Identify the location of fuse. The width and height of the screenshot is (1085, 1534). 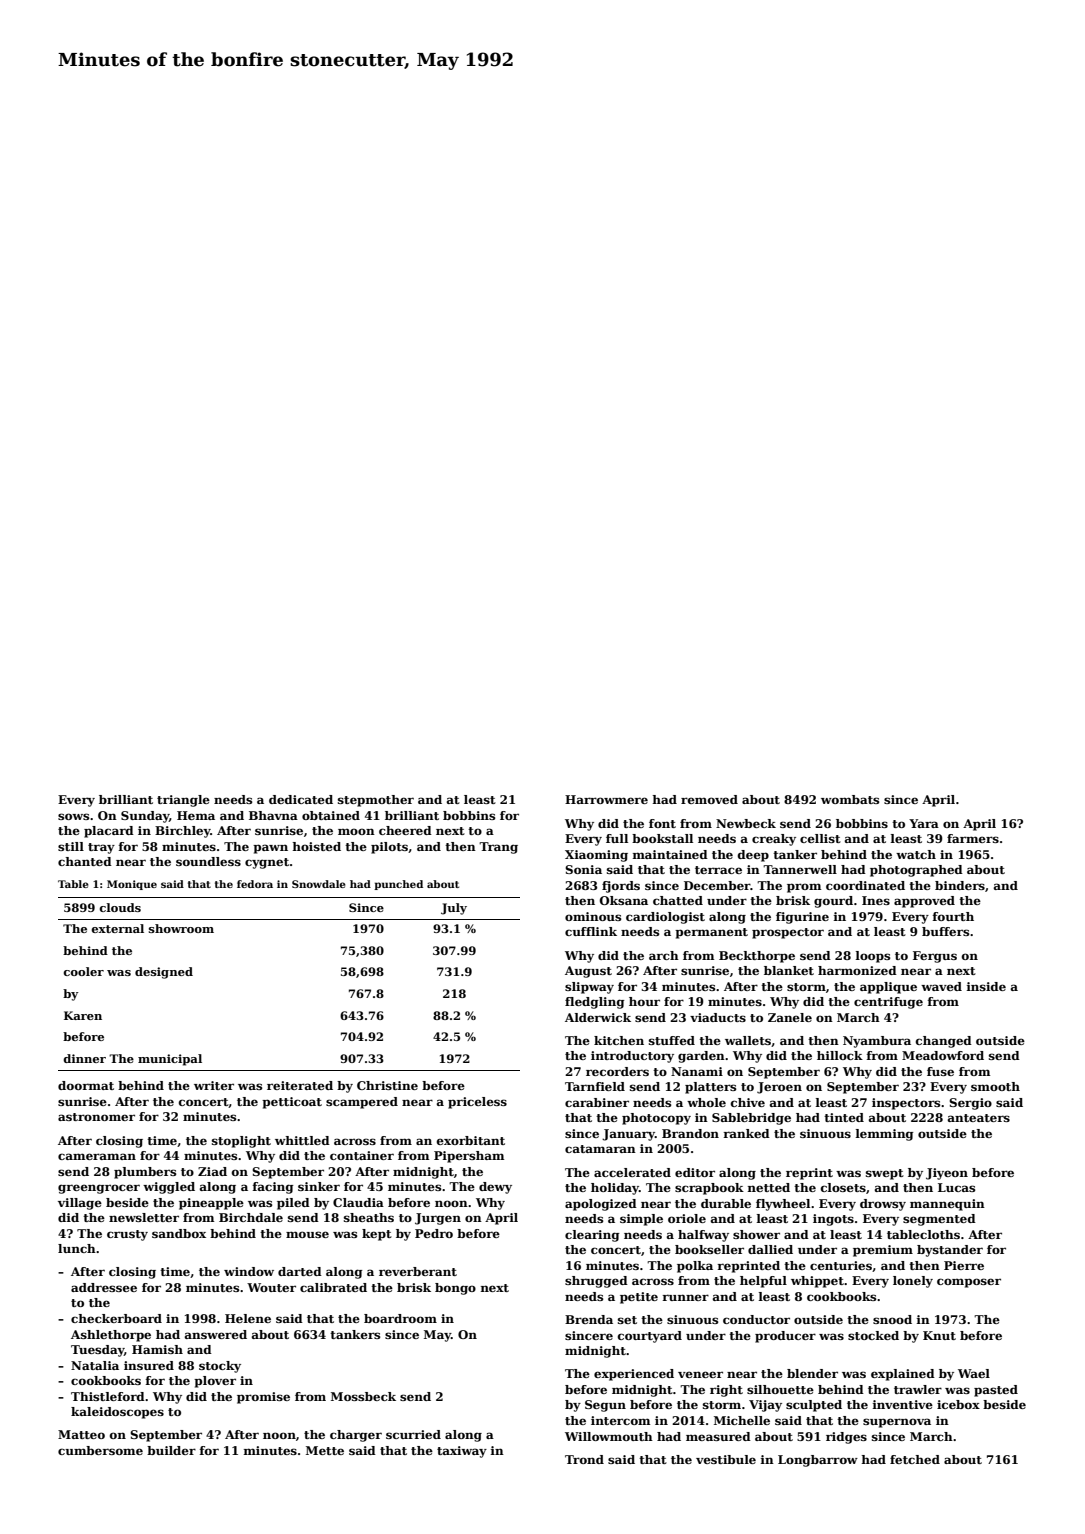
(940, 1071).
